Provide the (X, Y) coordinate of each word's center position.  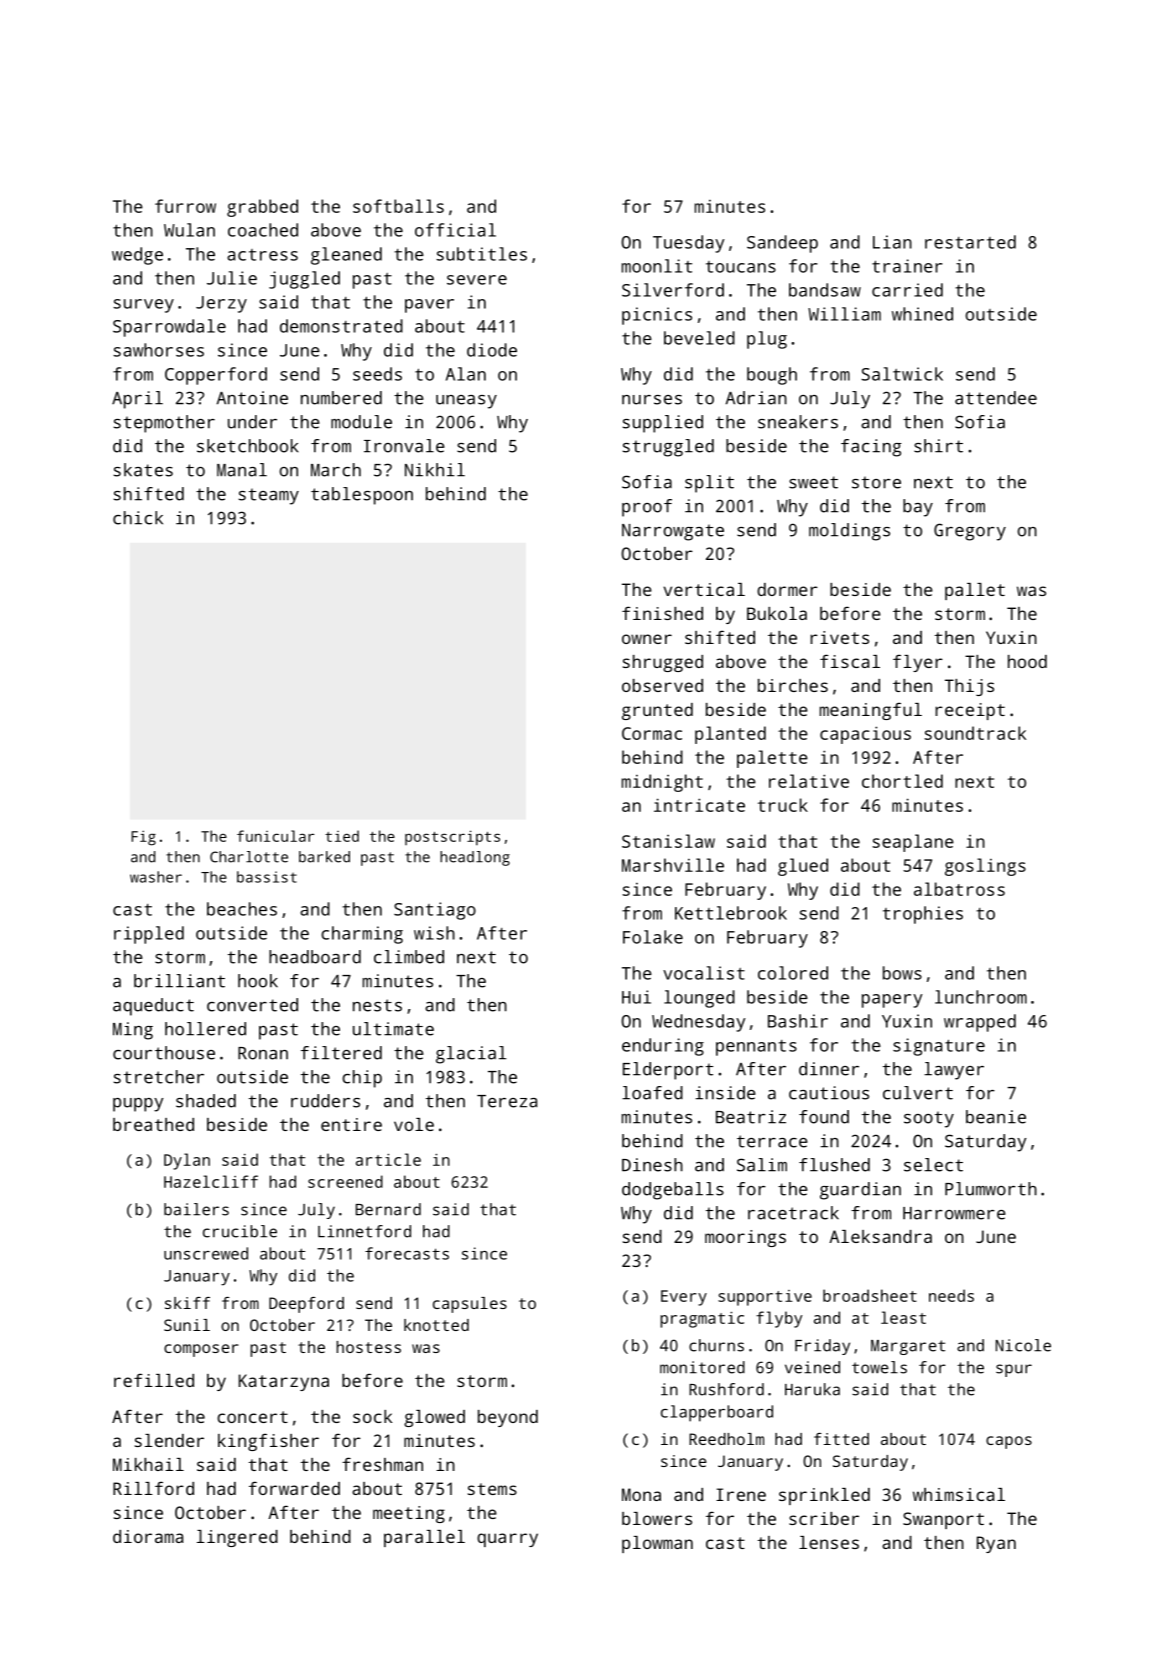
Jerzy (221, 304)
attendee (996, 398)
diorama (148, 1536)
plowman (657, 1544)
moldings (849, 532)
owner (647, 639)
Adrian (756, 398)
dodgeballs (673, 1191)
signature (939, 1047)
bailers (196, 1209)
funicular (275, 836)
